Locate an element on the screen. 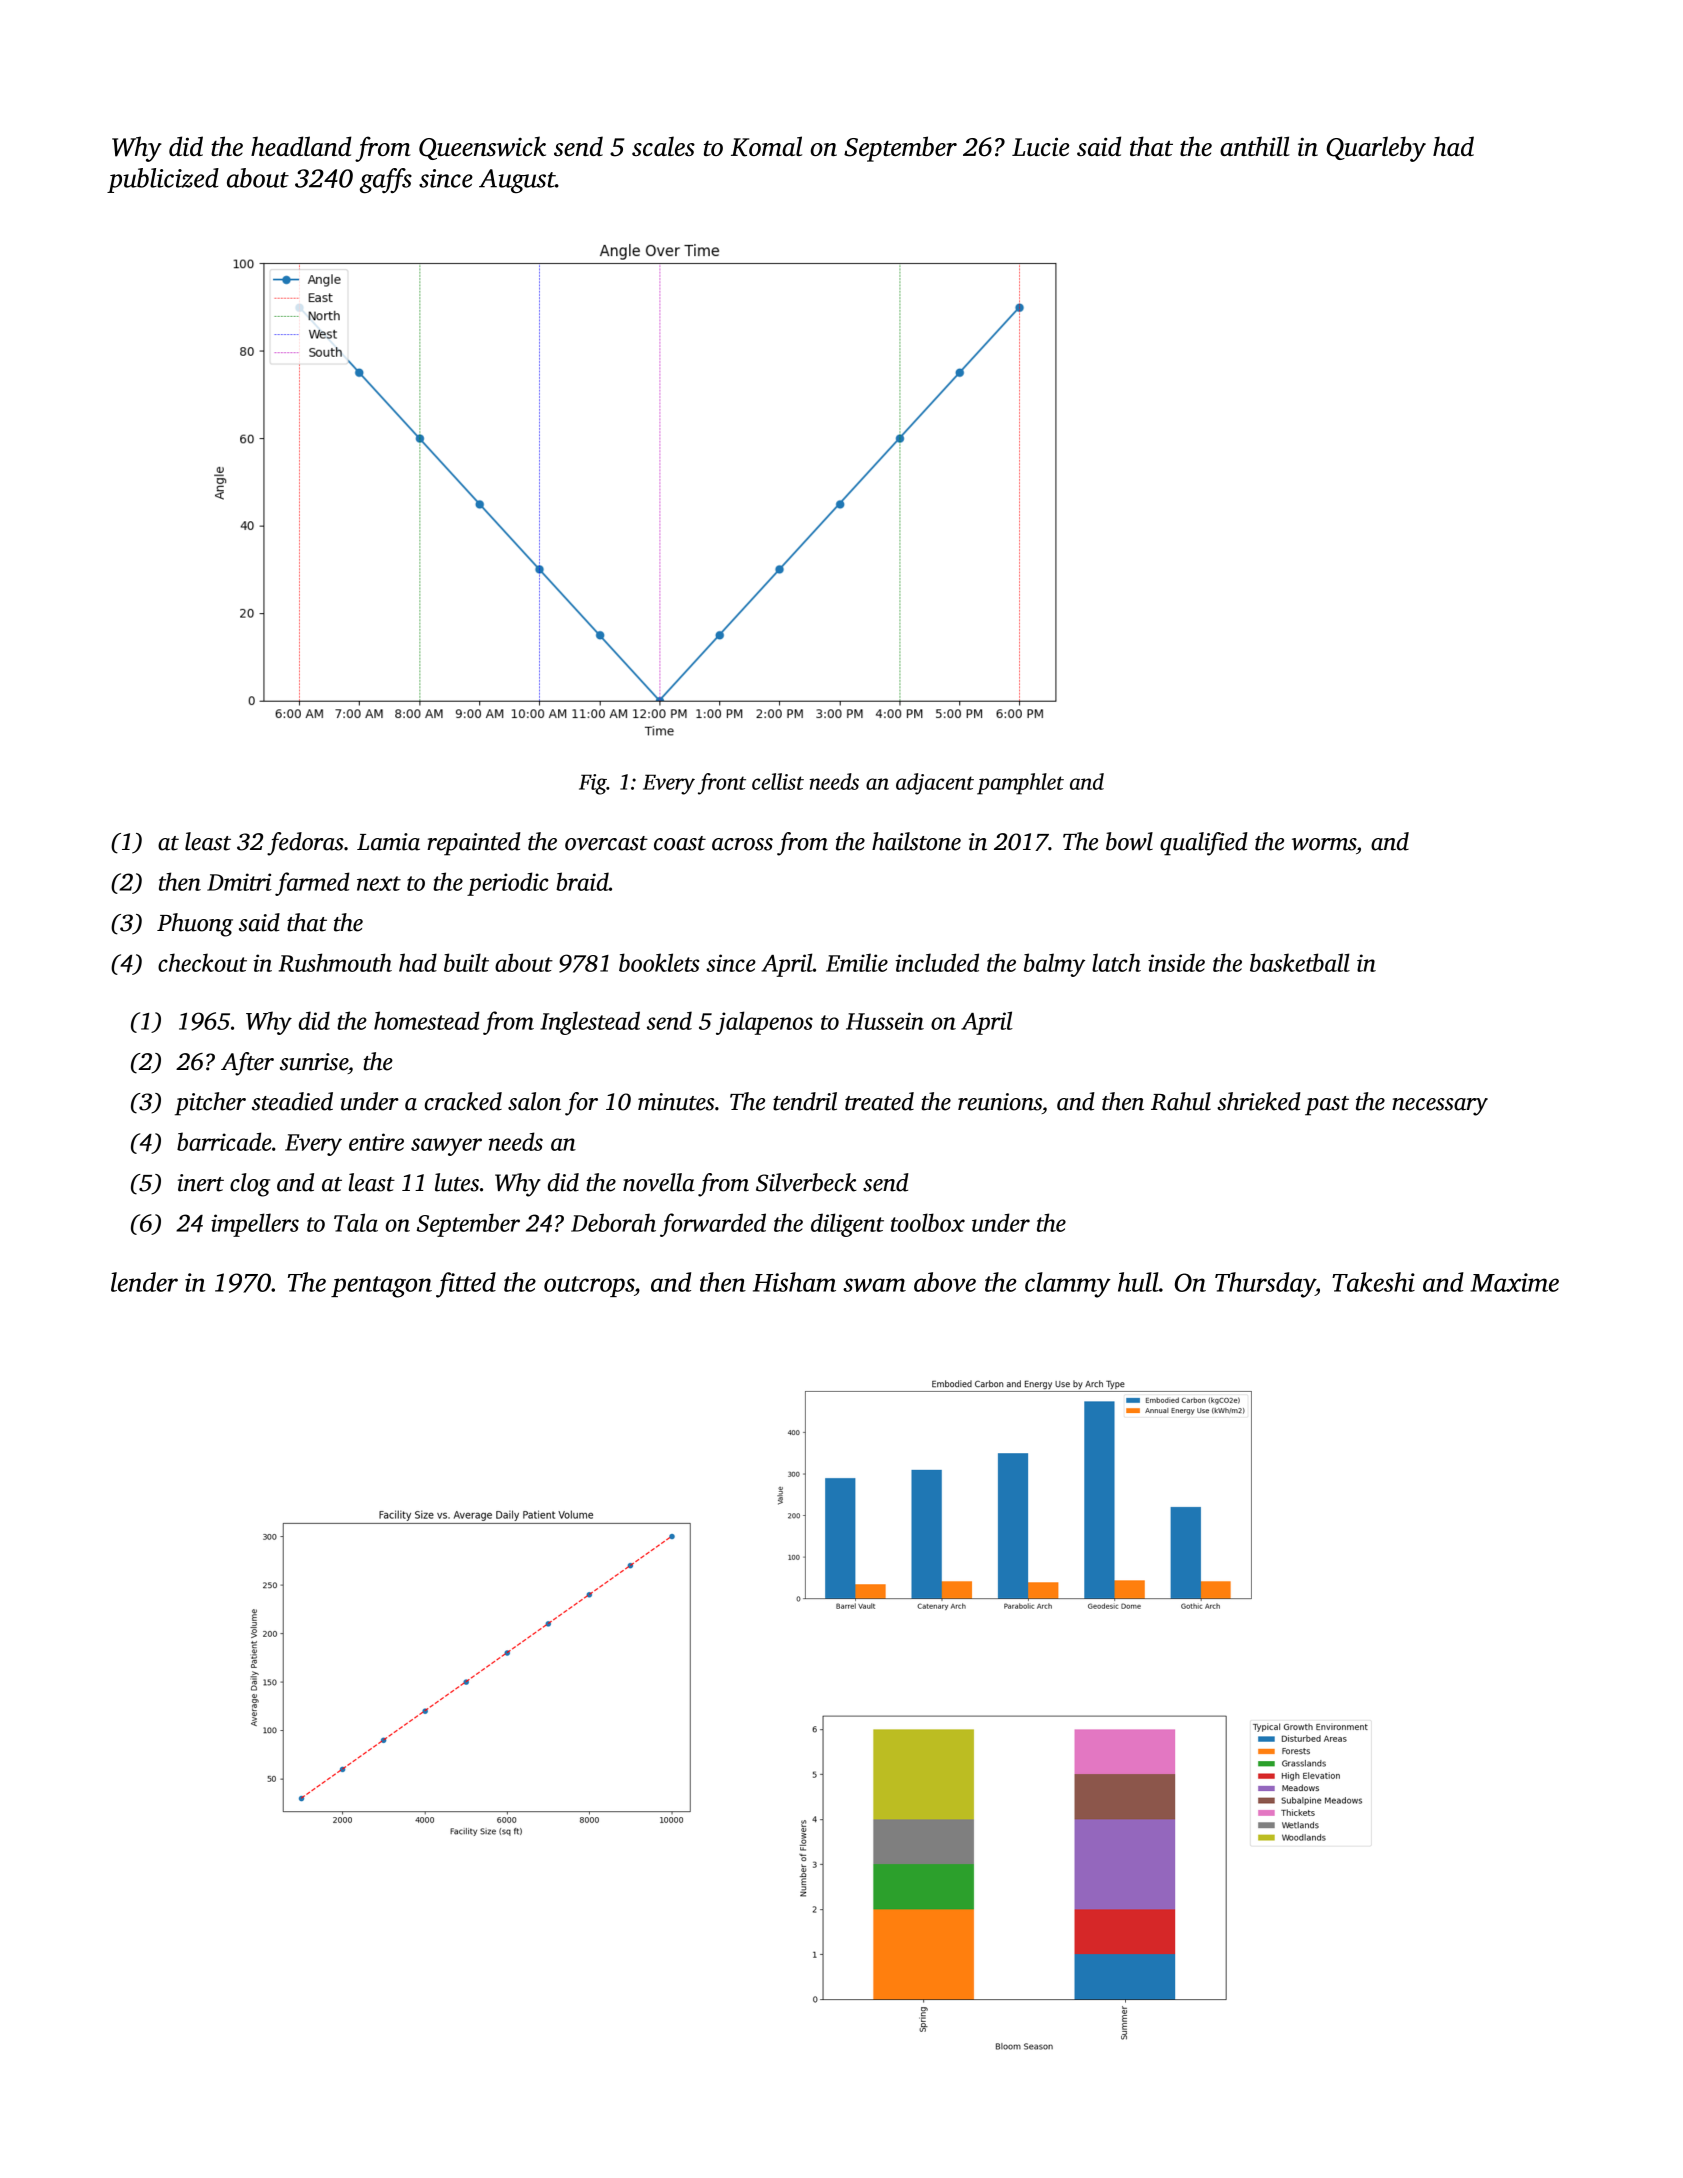 This screenshot has height=2178, width=1683. front is located at coordinates (722, 784).
